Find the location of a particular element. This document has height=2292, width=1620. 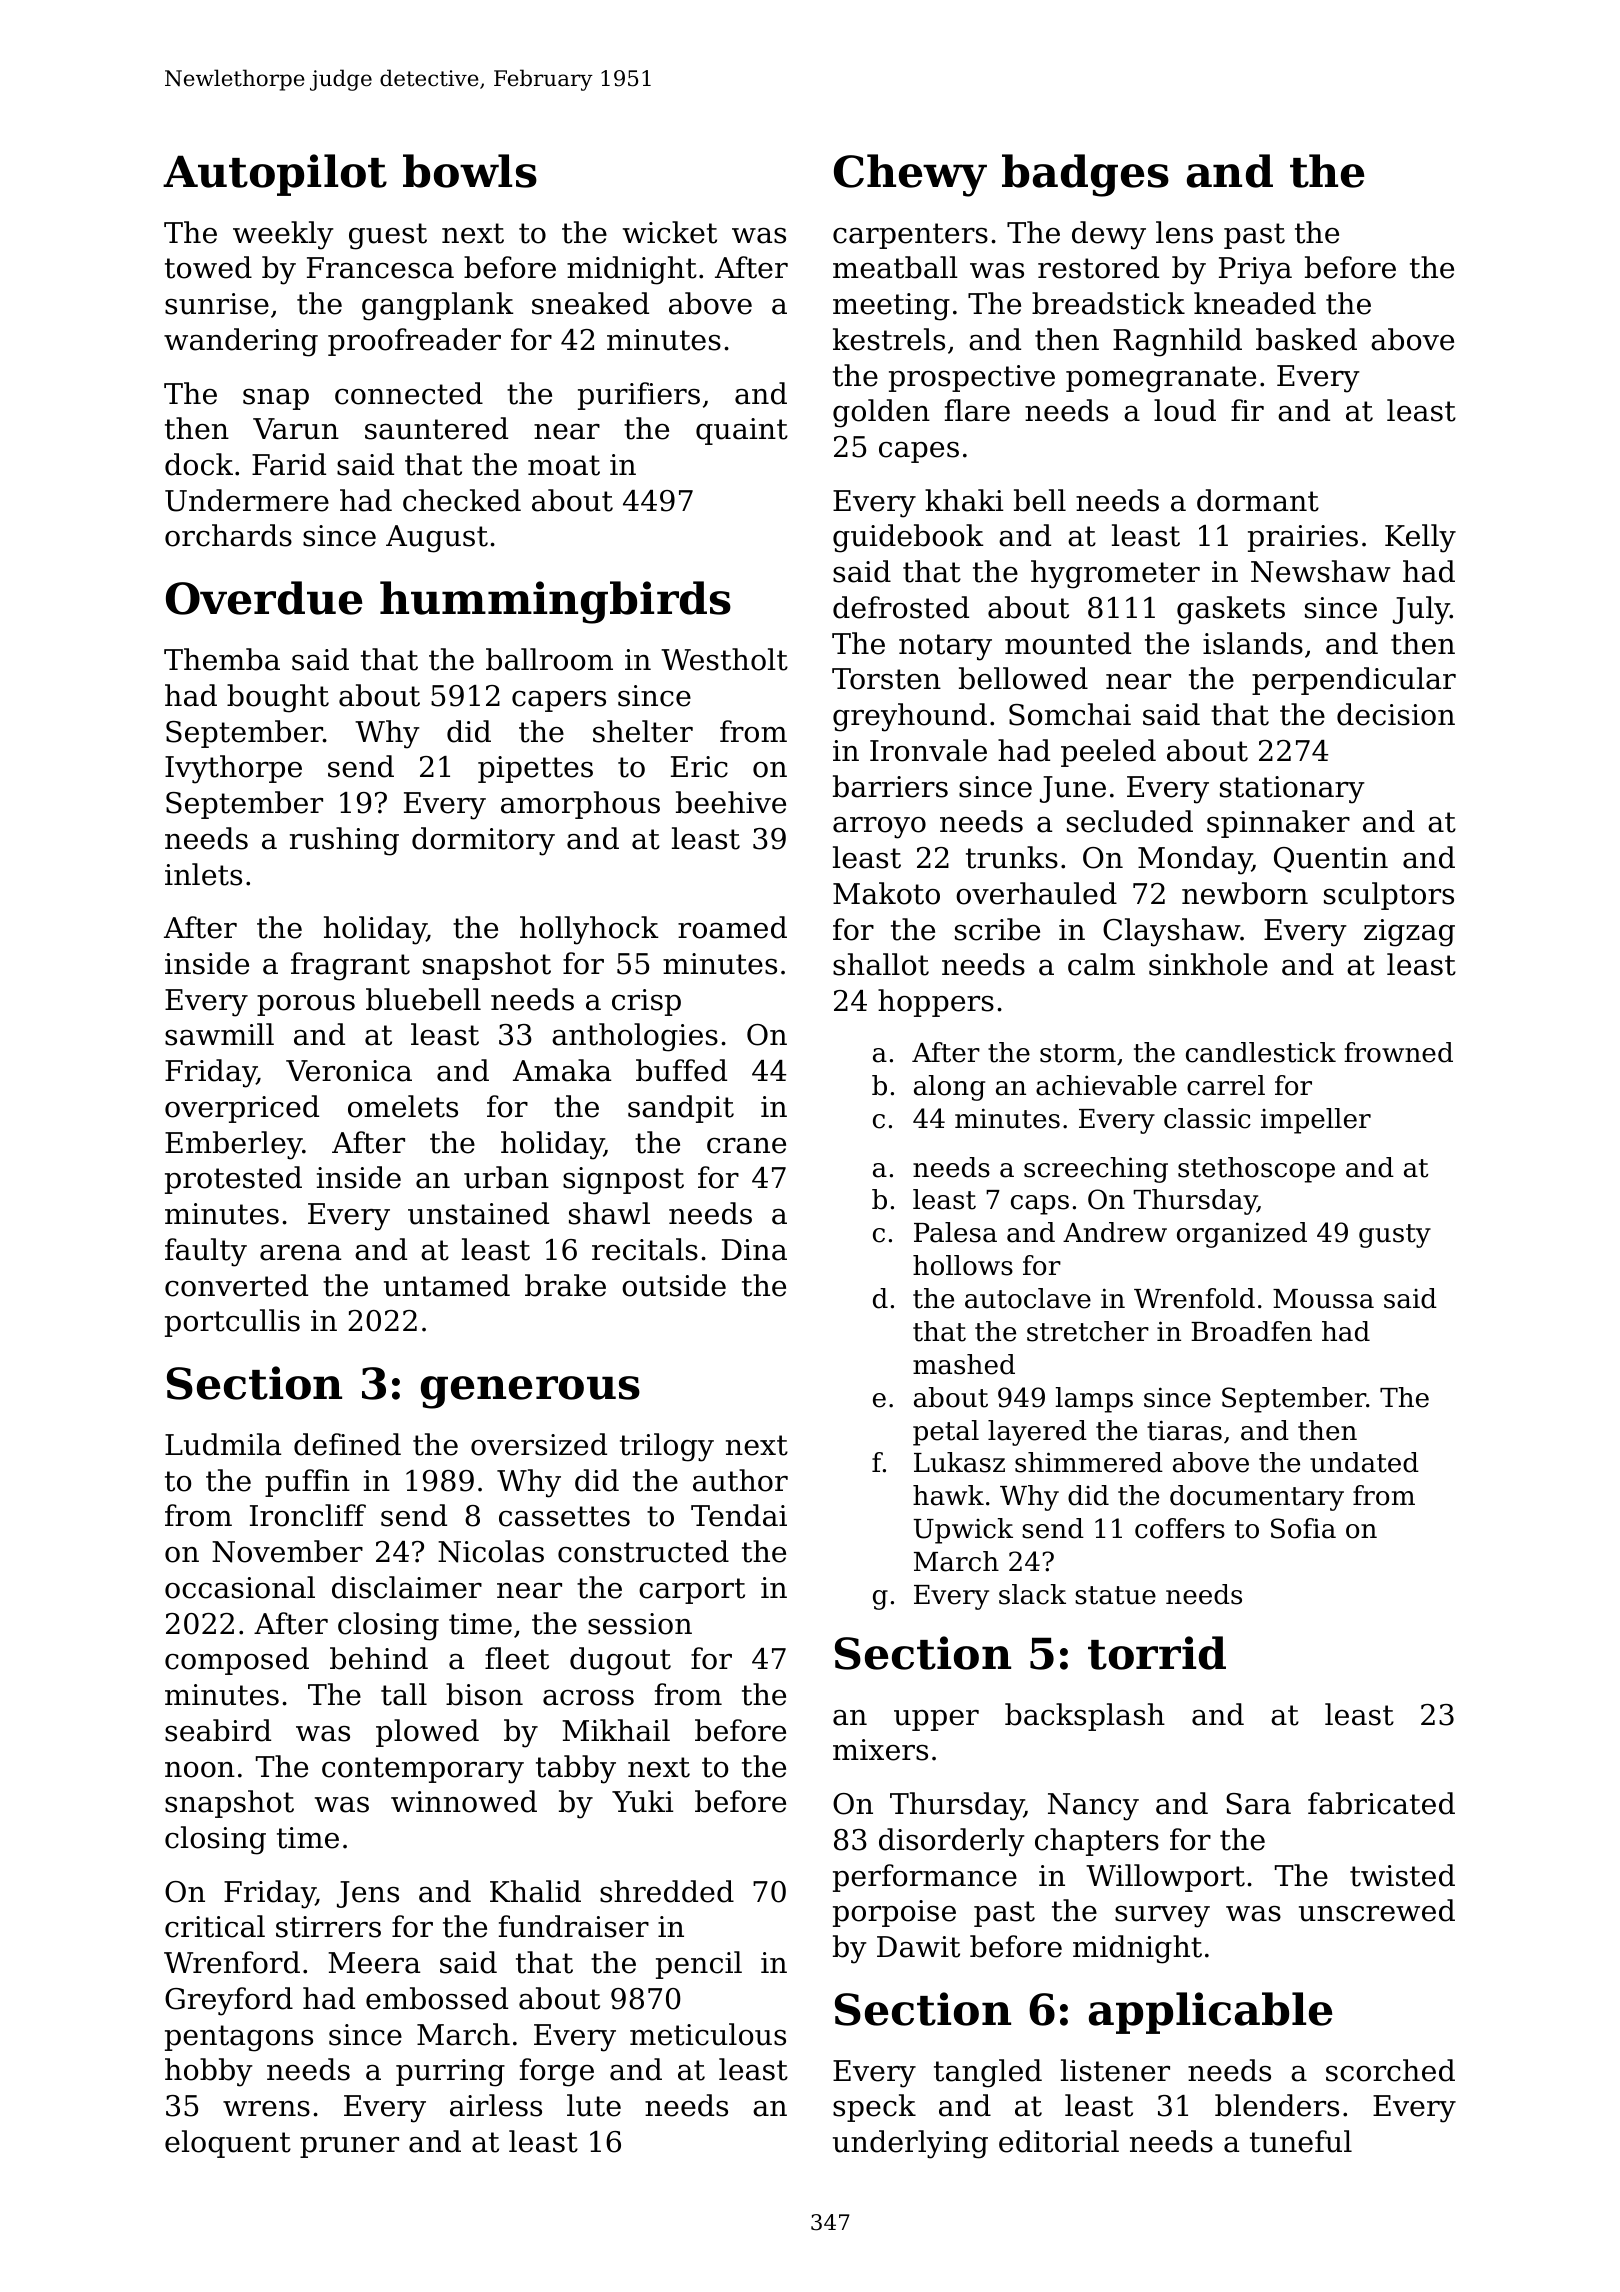

pruner is located at coordinates (349, 2147).
